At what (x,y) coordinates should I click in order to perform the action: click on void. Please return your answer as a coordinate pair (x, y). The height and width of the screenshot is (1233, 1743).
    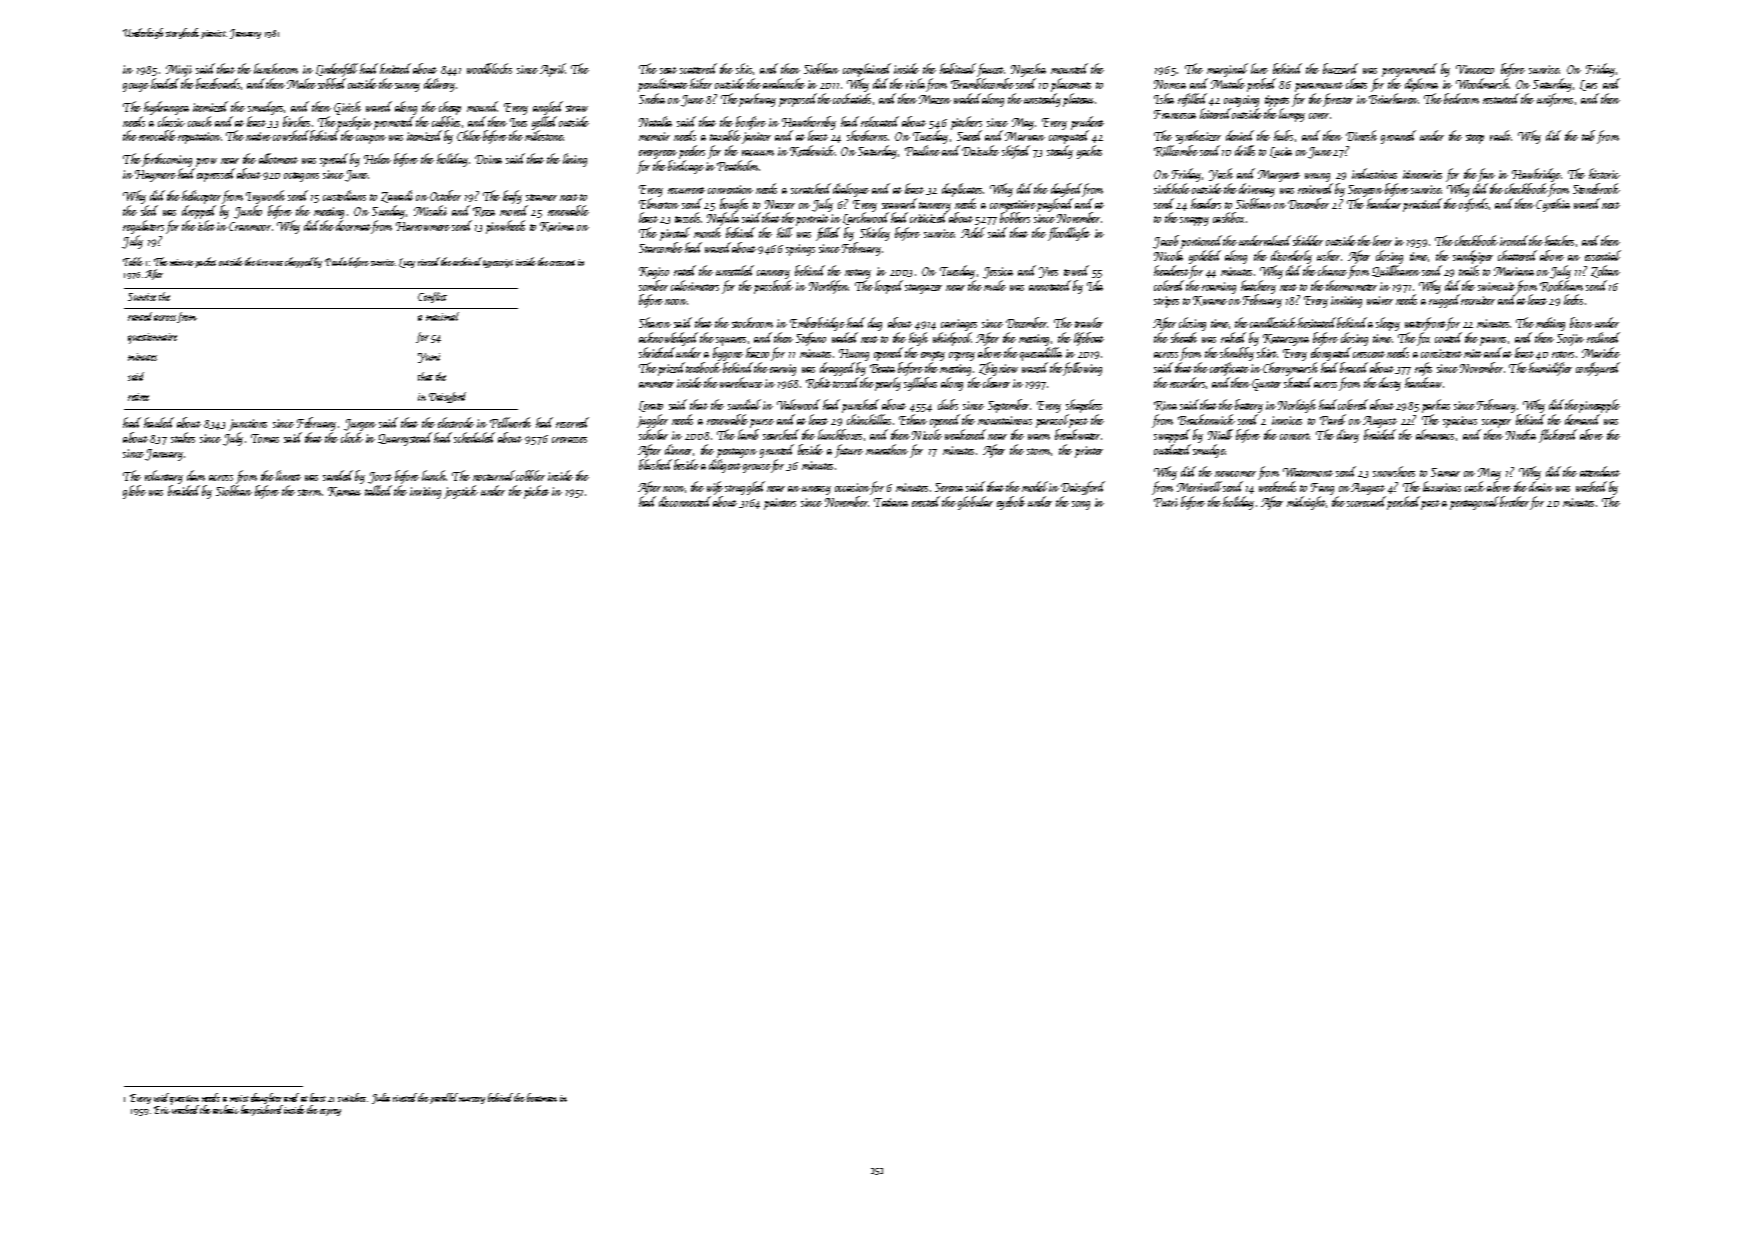
    Looking at the image, I should click on (162, 1097).
